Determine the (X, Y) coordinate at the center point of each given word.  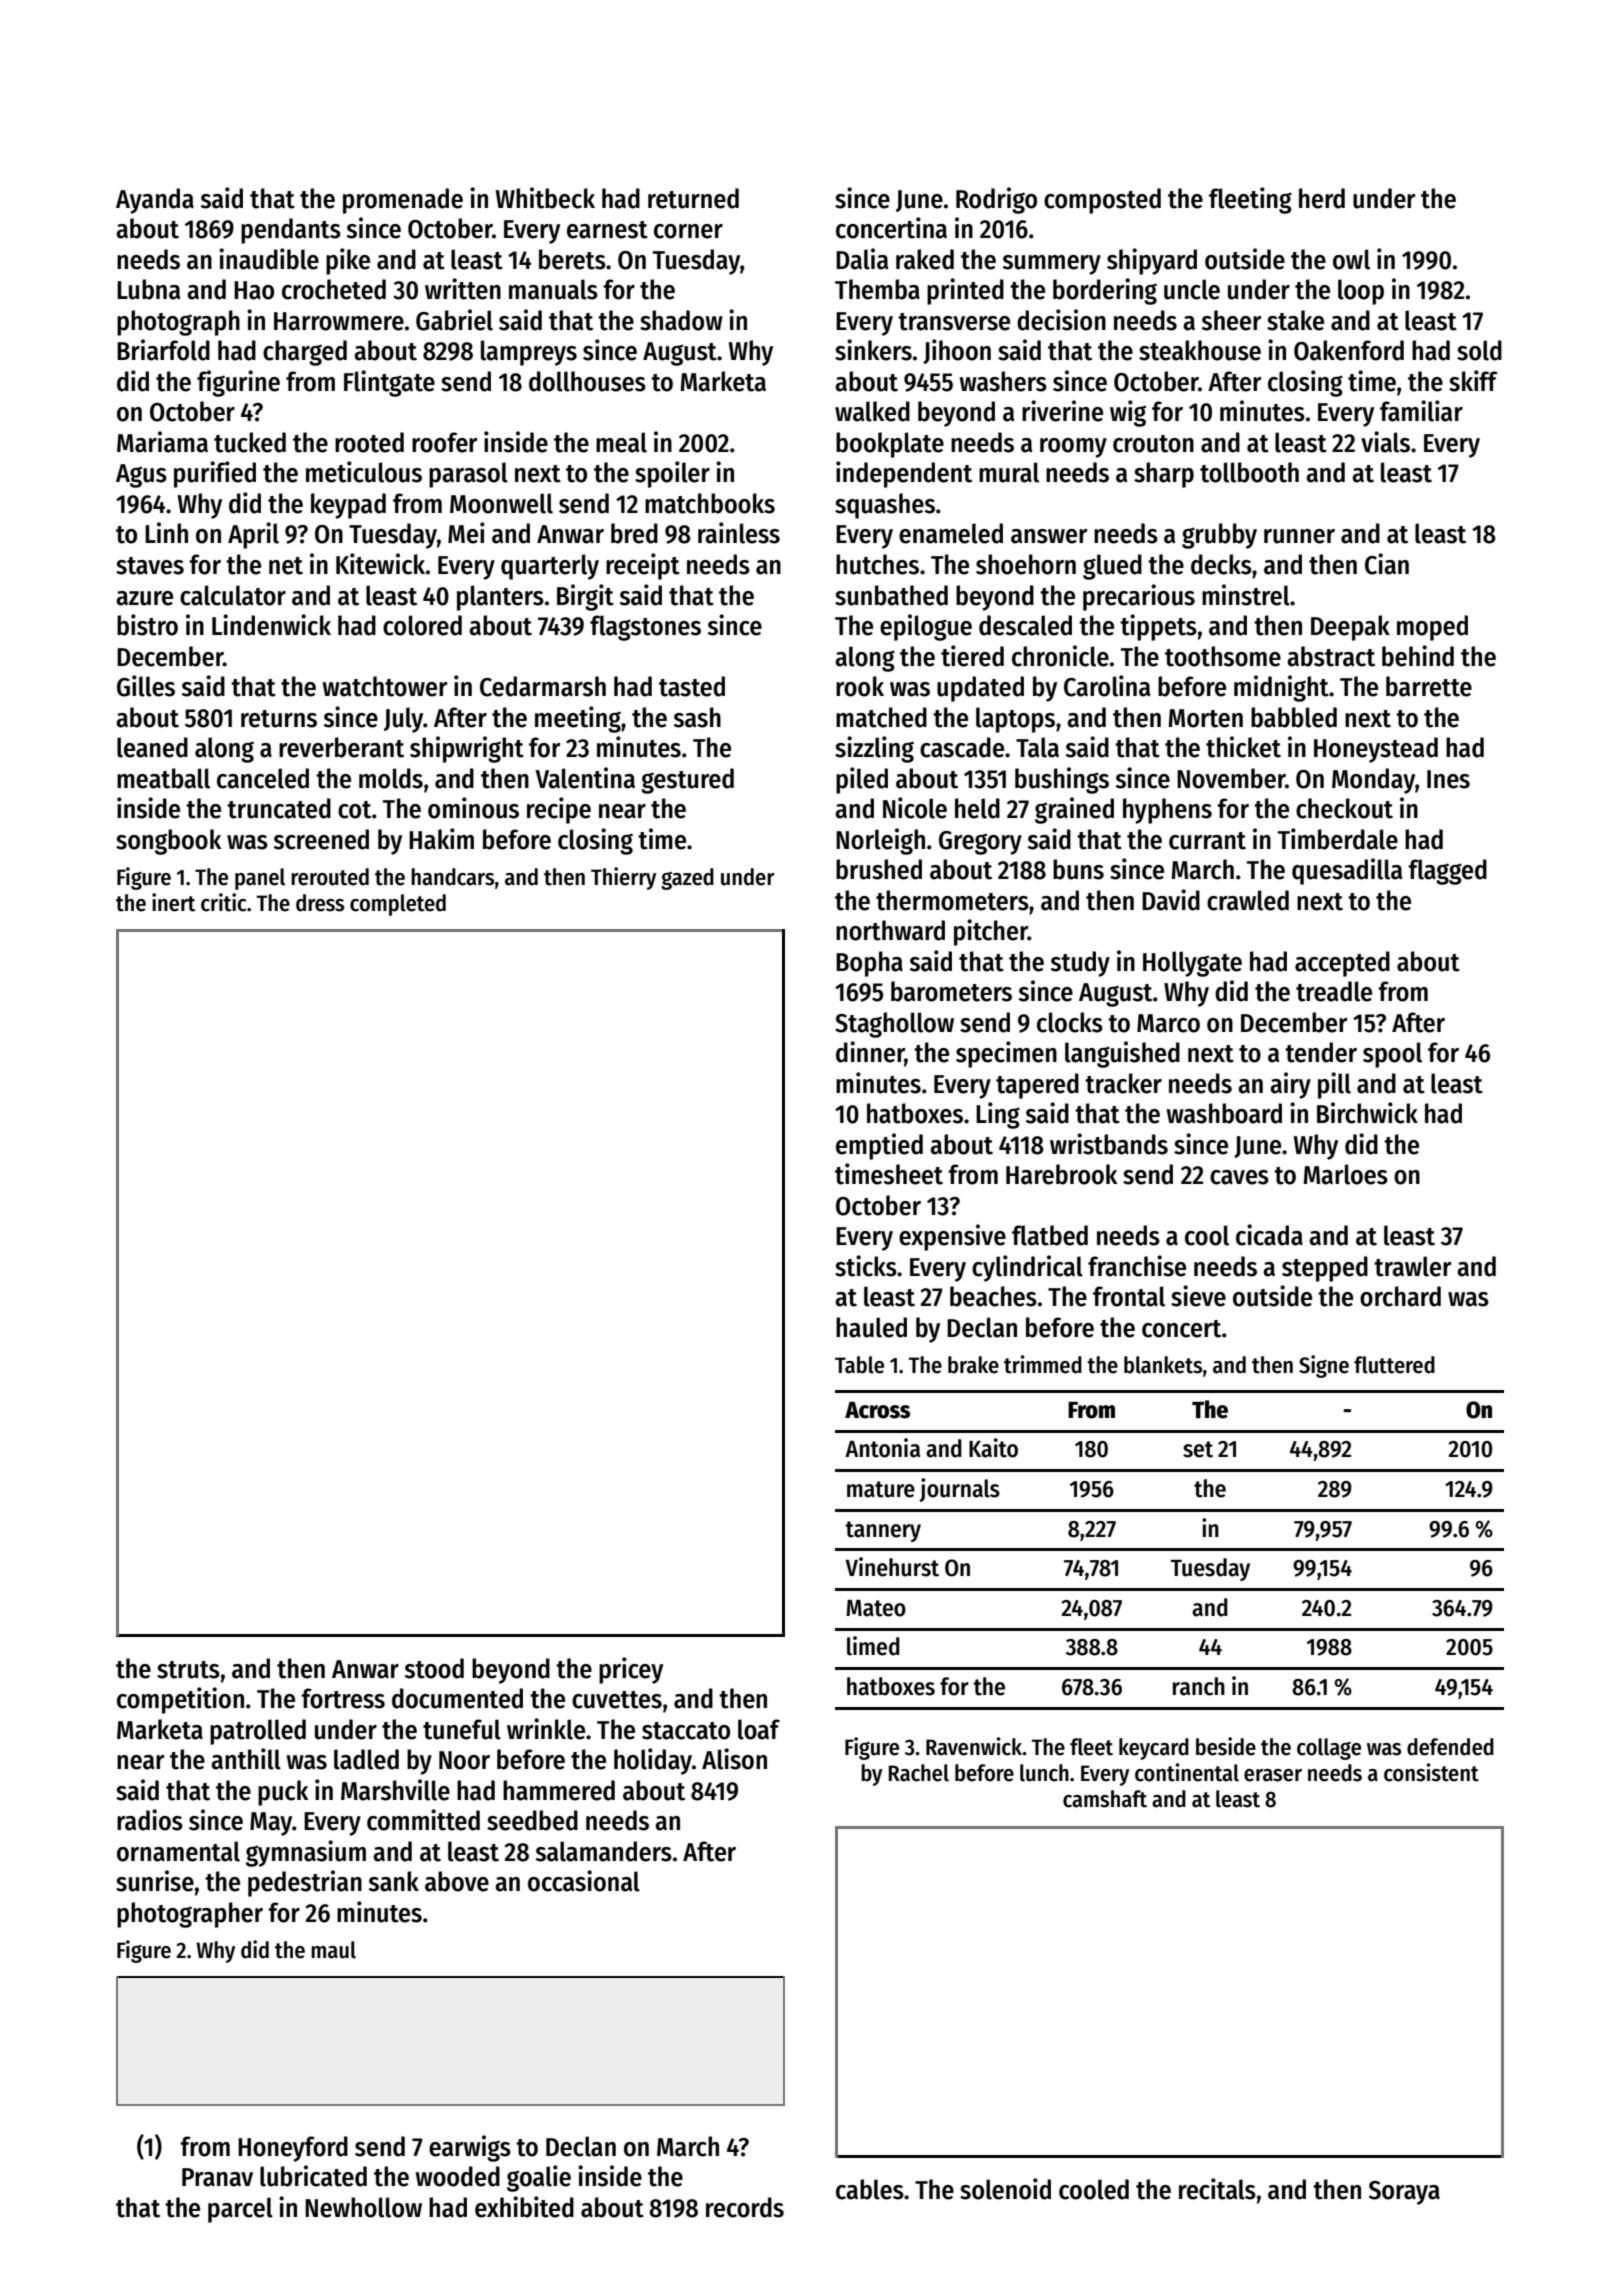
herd (1322, 198)
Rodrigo (996, 200)
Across (877, 1410)
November (1231, 778)
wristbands (1109, 1144)
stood (434, 1668)
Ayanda (155, 201)
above (457, 1881)
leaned (152, 747)
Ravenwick (974, 1746)
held (977, 808)
